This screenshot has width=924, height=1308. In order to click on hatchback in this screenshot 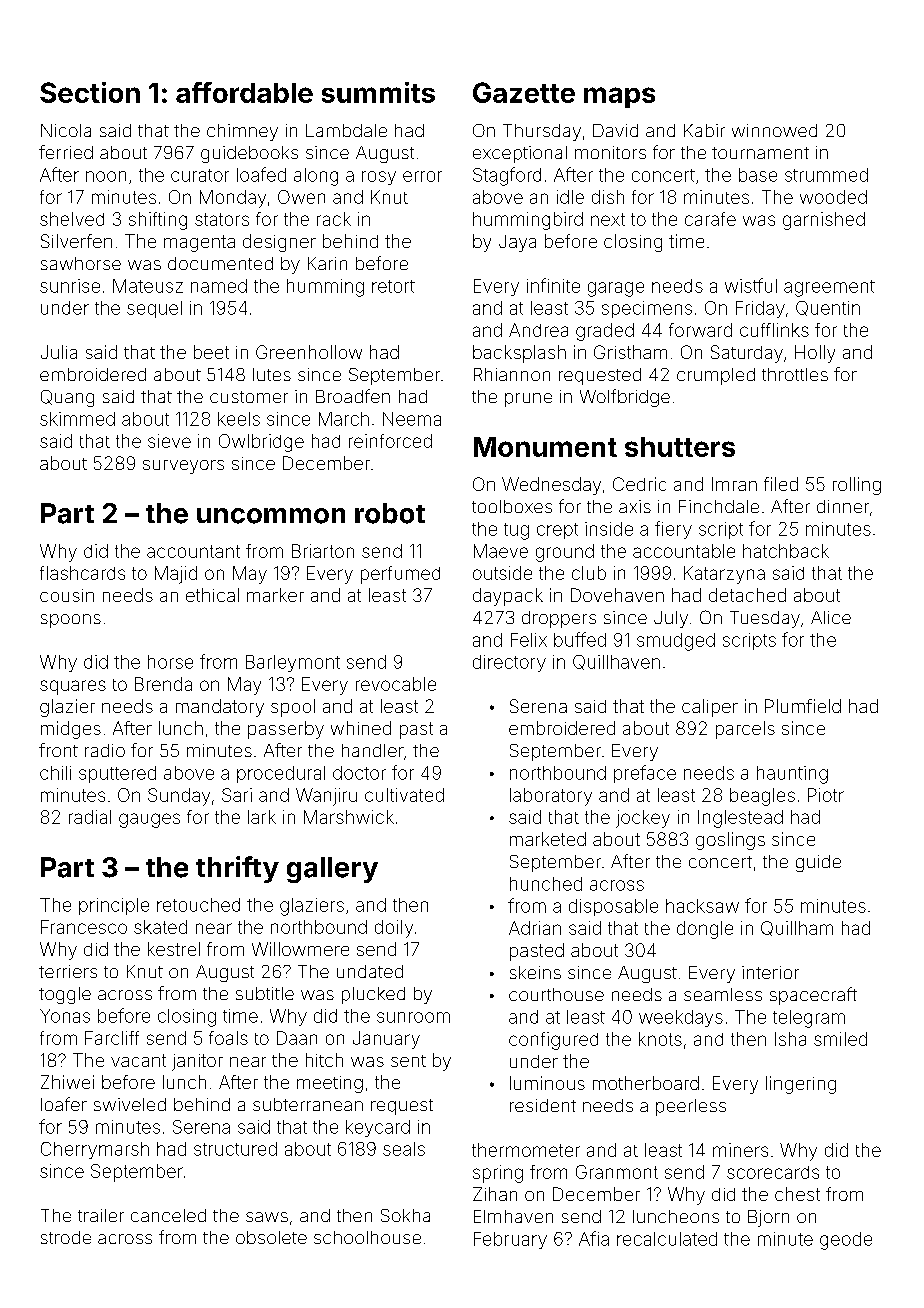, I will do `click(786, 551)`.
